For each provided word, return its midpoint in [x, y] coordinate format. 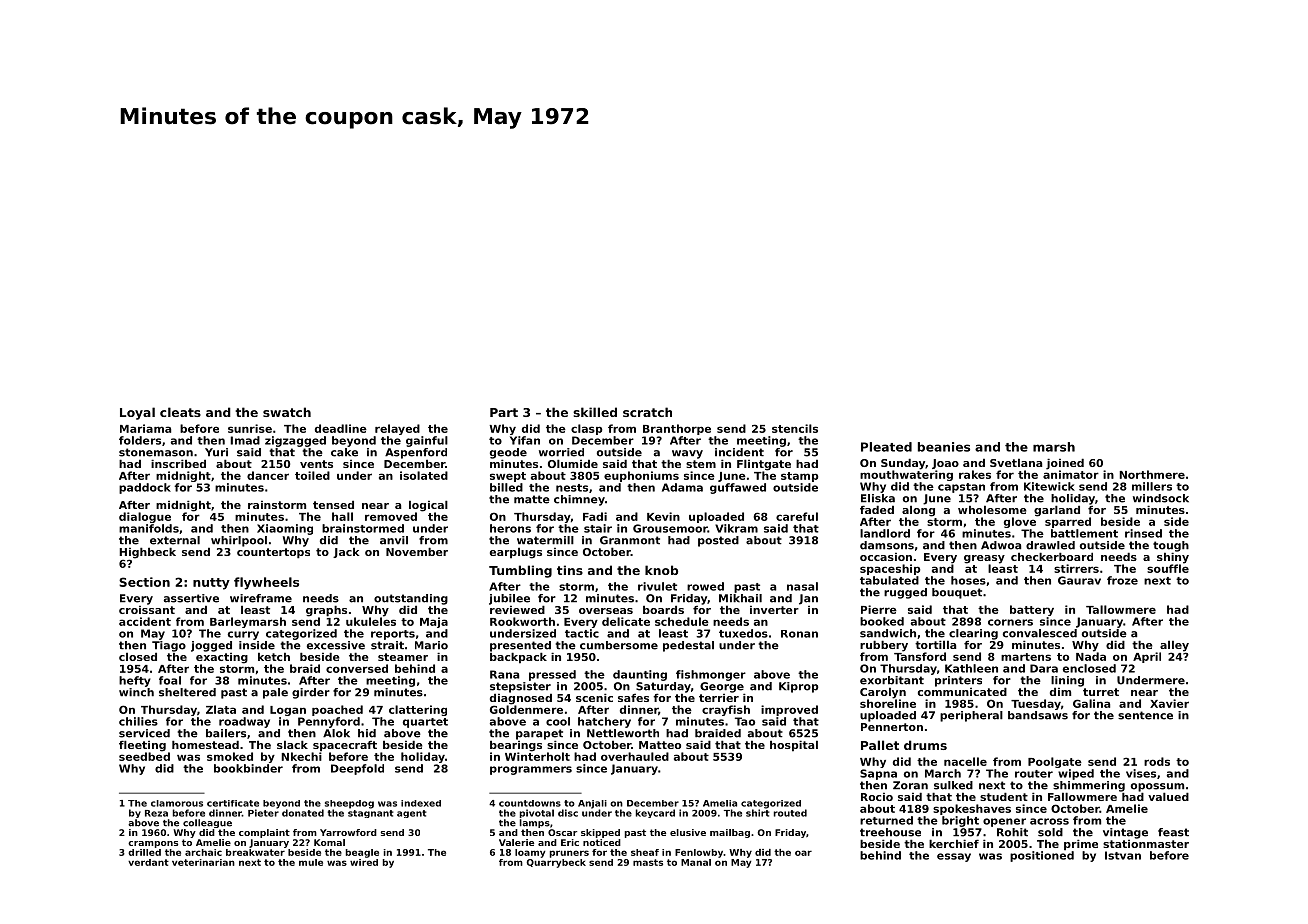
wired [364, 862]
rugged [905, 593]
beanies [944, 447]
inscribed [178, 463]
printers [958, 681]
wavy [687, 454]
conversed [357, 668]
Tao [745, 721]
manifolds [149, 528]
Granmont [630, 540]
